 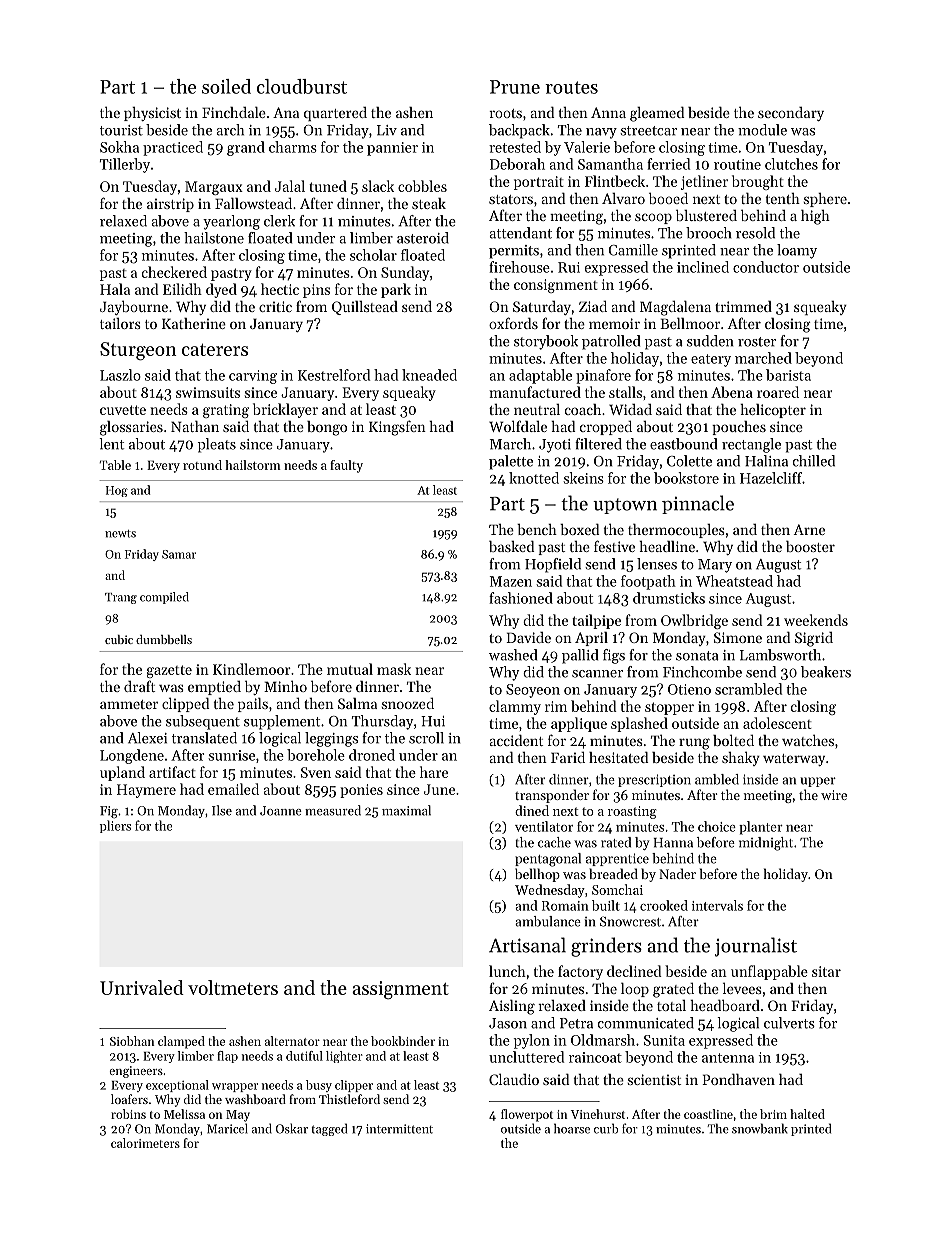 What do you see at coordinates (572, 1128) in the screenshot?
I see `hoarse` at bounding box center [572, 1128].
